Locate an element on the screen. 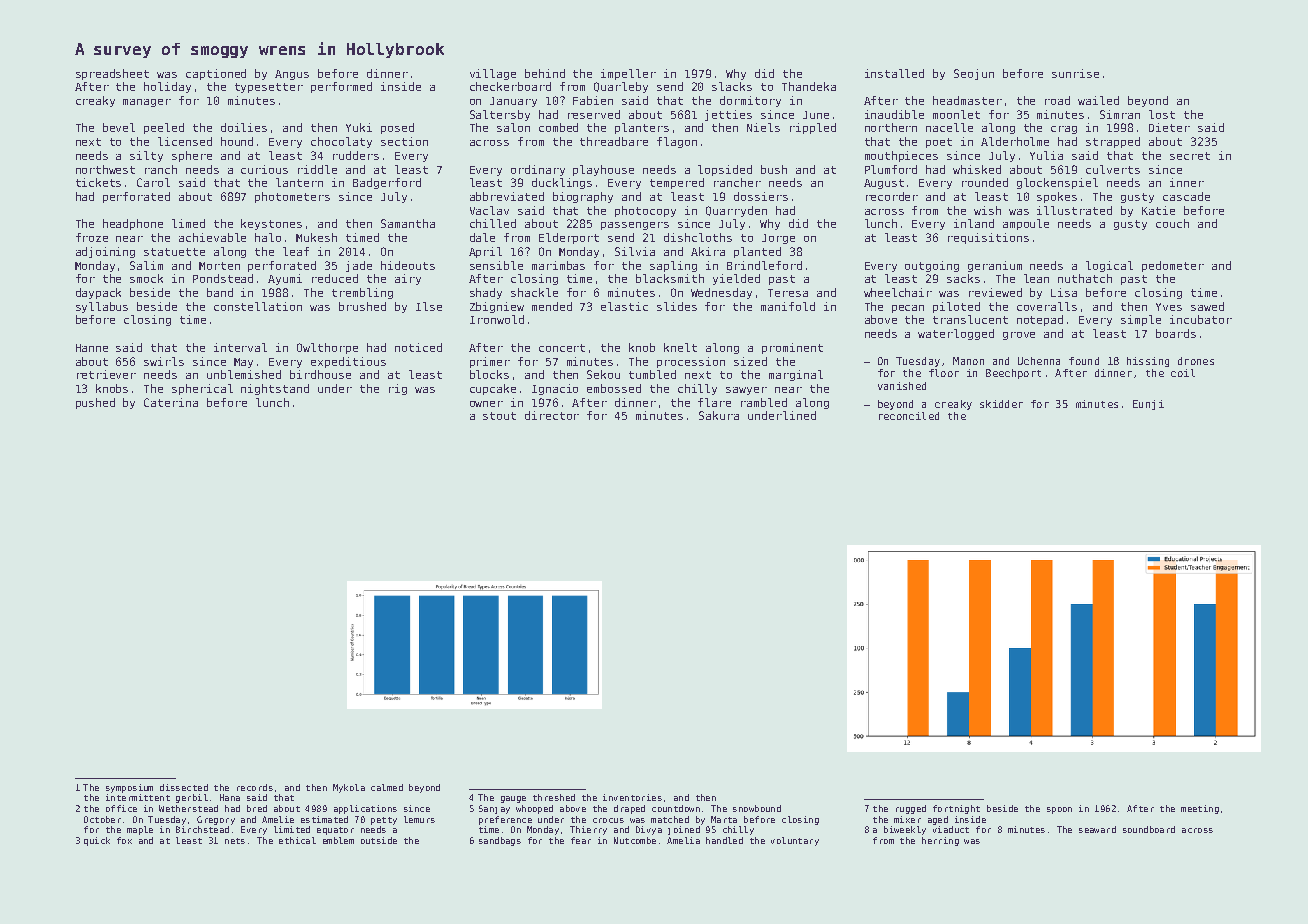 This screenshot has height=924, width=1308. Pondstead is located at coordinates (223, 278).
